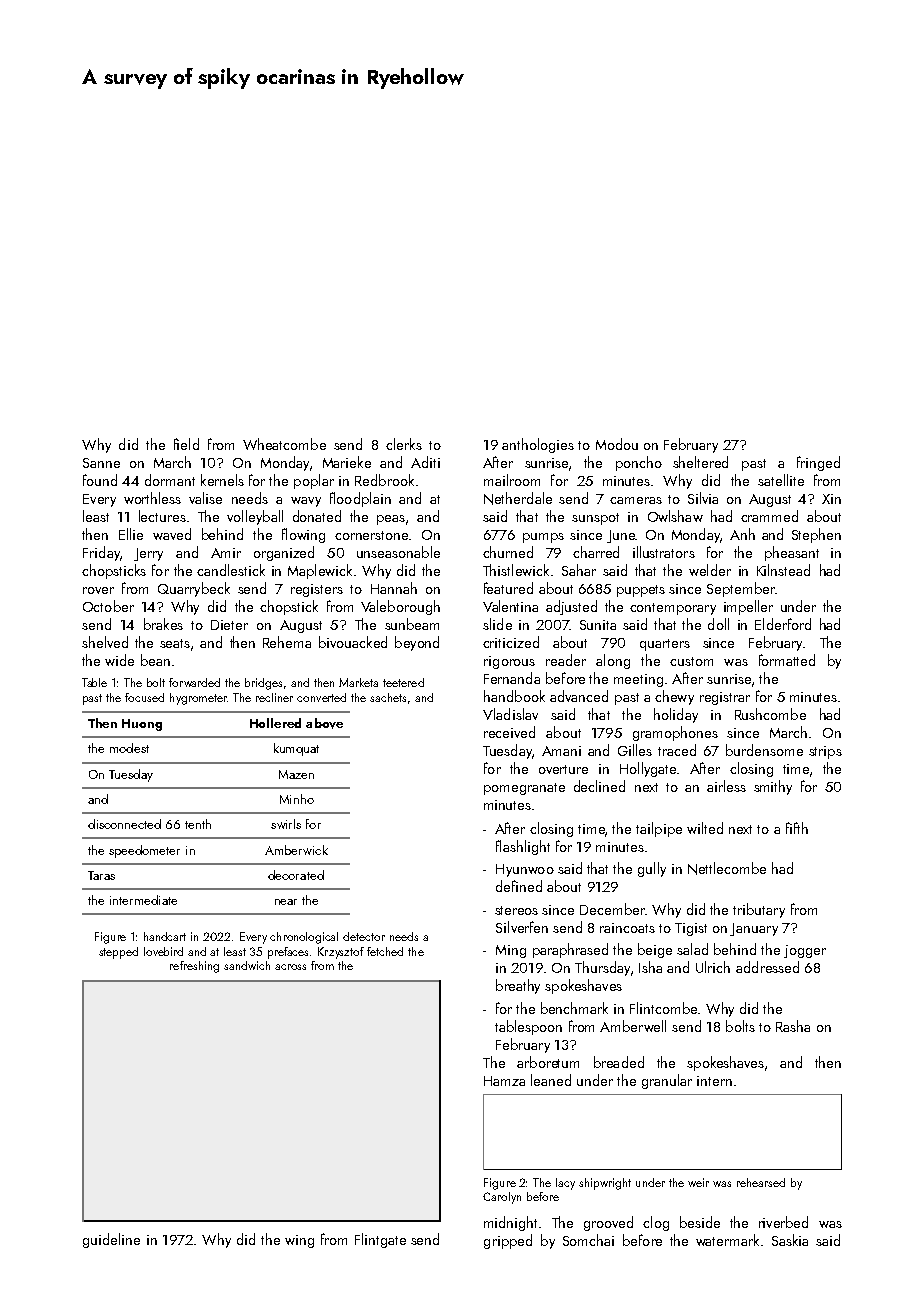  What do you see at coordinates (186, 444) in the screenshot?
I see `field` at bounding box center [186, 444].
